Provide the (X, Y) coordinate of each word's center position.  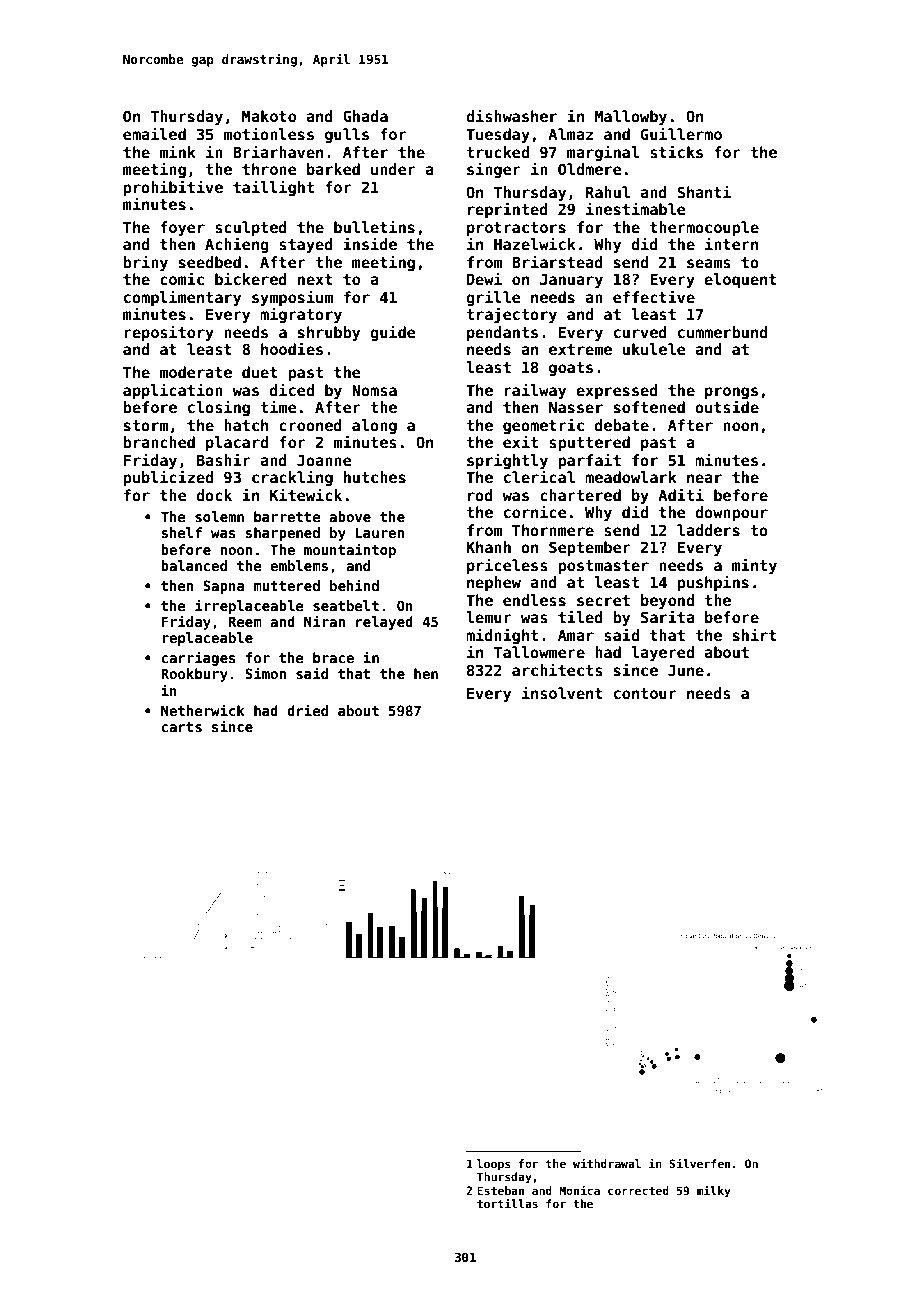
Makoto (269, 116)
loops (494, 1165)
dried (307, 710)
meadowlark (631, 477)
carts (181, 727)
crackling (292, 478)
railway (535, 391)
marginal (603, 153)
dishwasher (511, 115)
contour (645, 693)
